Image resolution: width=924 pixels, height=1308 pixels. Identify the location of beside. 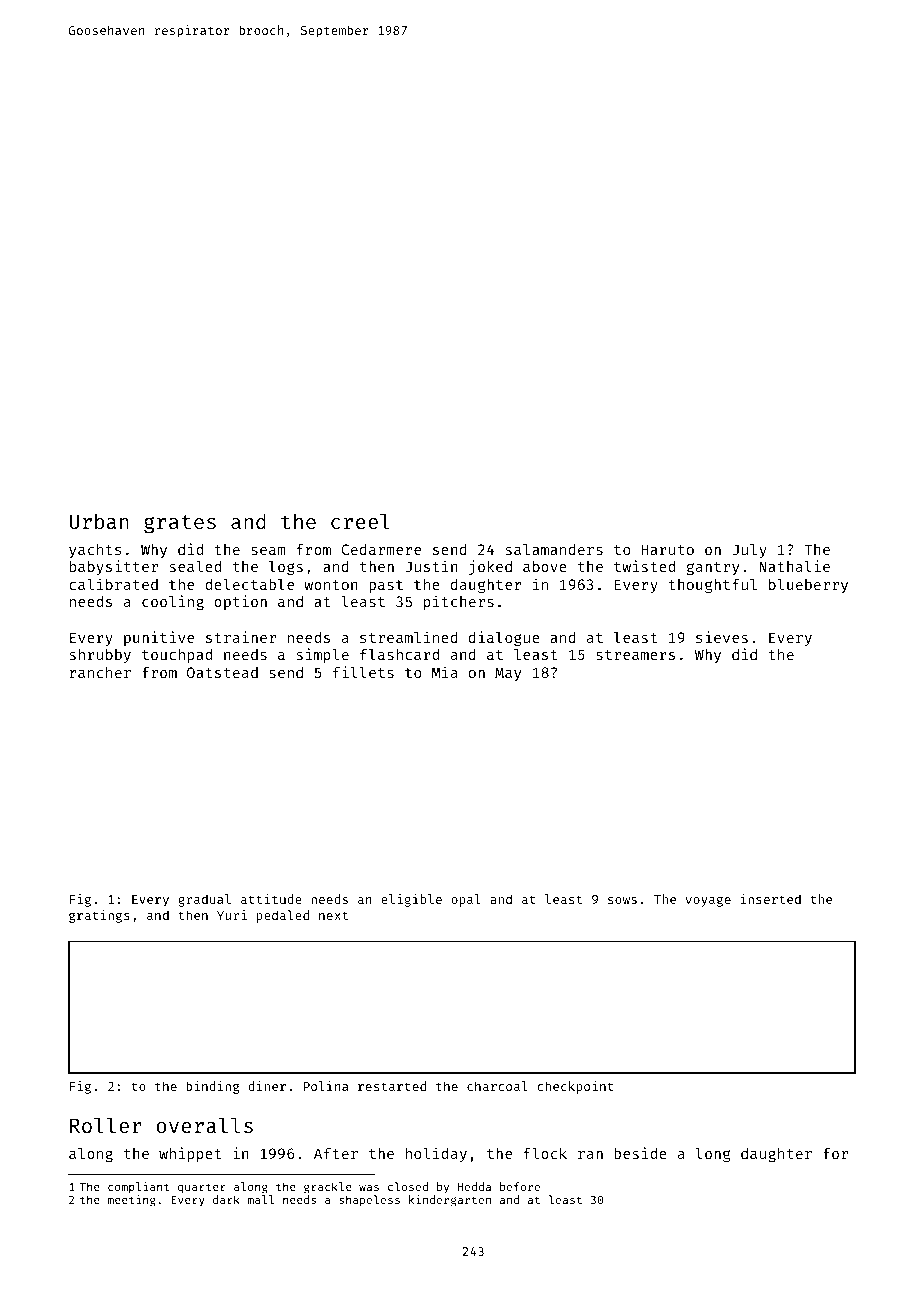
(640, 1153).
